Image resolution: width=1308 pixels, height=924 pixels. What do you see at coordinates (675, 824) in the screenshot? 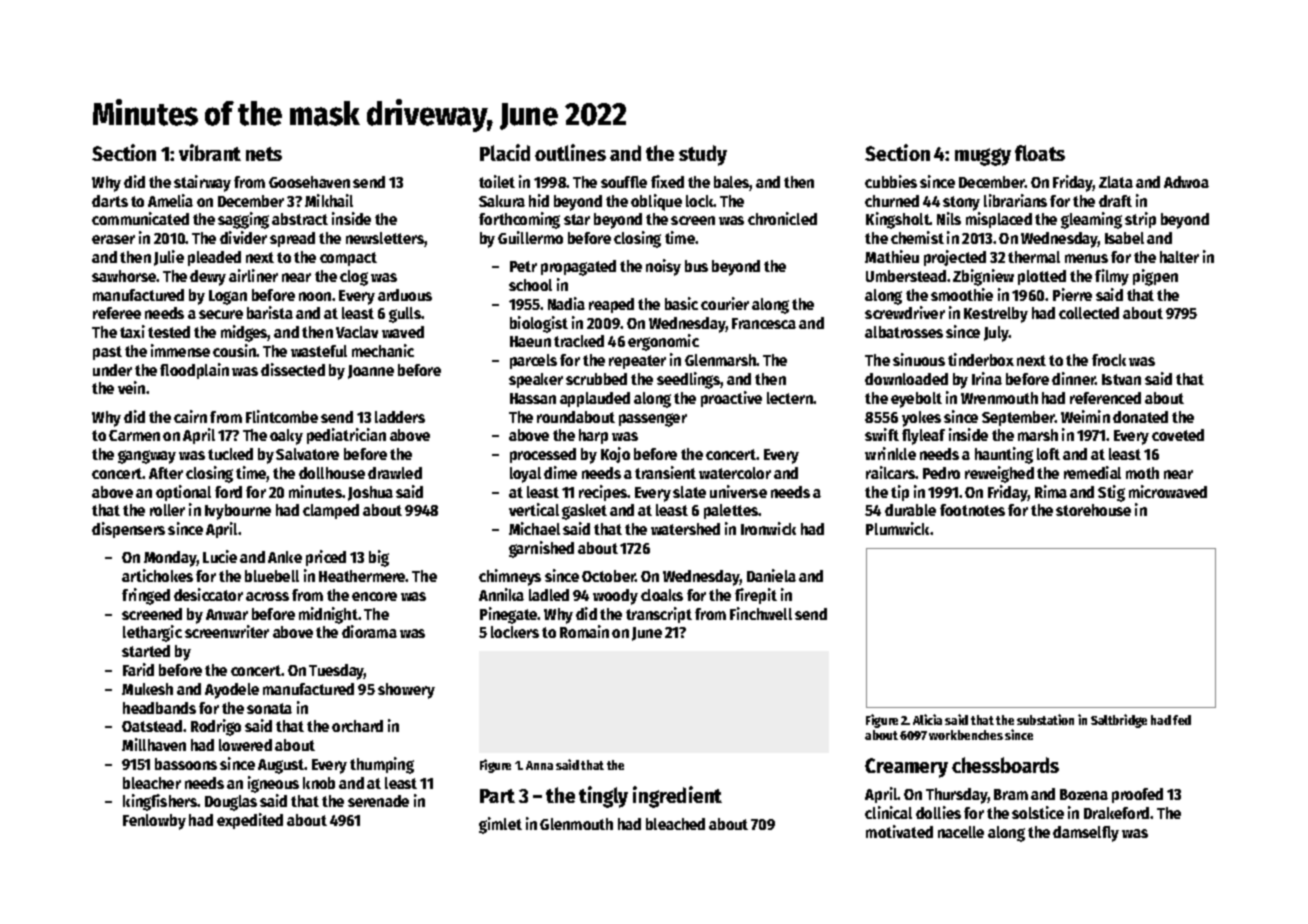
I see `bleached` at bounding box center [675, 824].
